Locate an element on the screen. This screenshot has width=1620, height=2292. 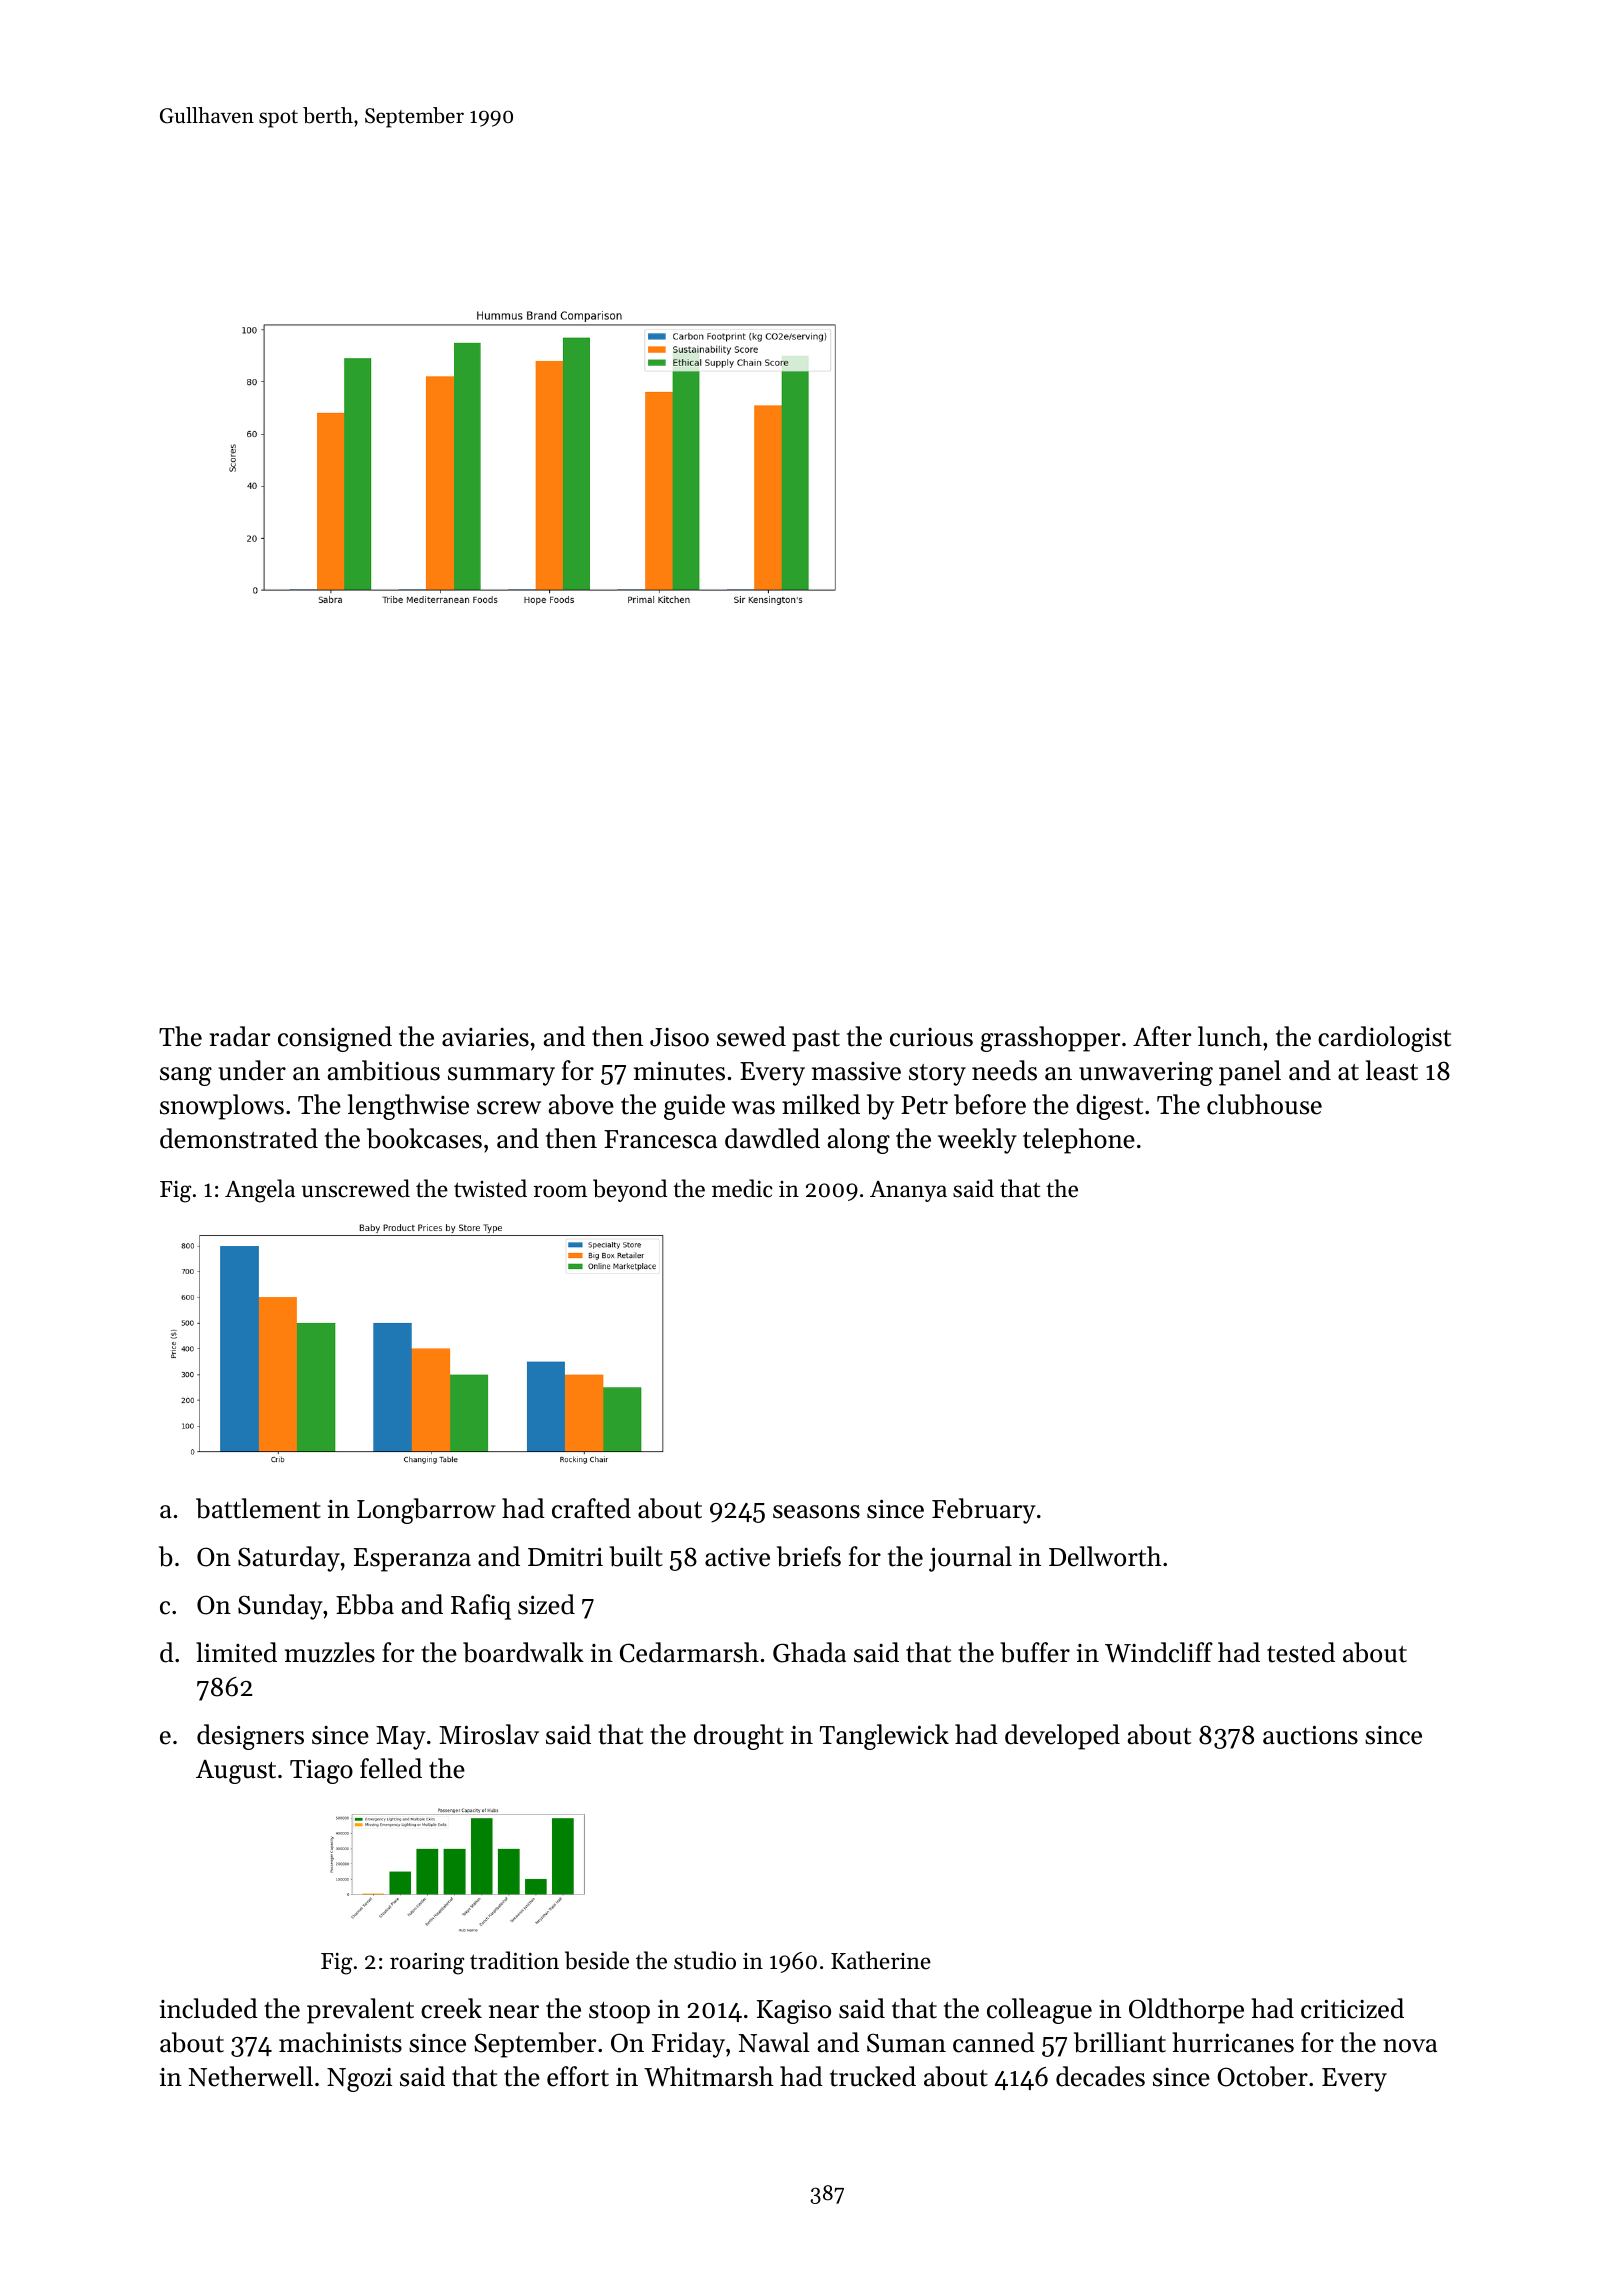
Longbarrow is located at coordinates (426, 1511).
